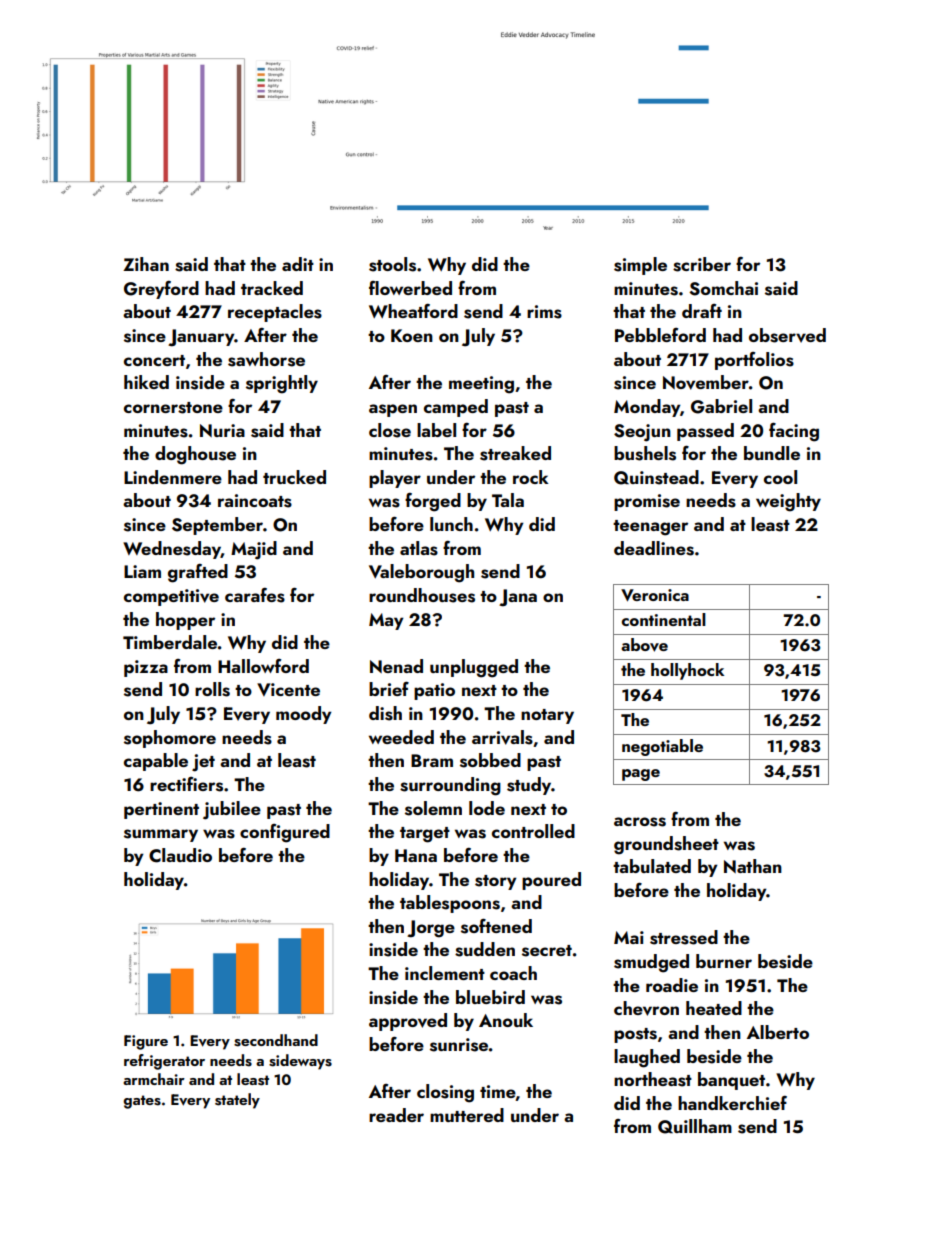 This screenshot has height=1233, width=952. Describe the element at coordinates (513, 973) in the screenshot. I see `coach` at that location.
